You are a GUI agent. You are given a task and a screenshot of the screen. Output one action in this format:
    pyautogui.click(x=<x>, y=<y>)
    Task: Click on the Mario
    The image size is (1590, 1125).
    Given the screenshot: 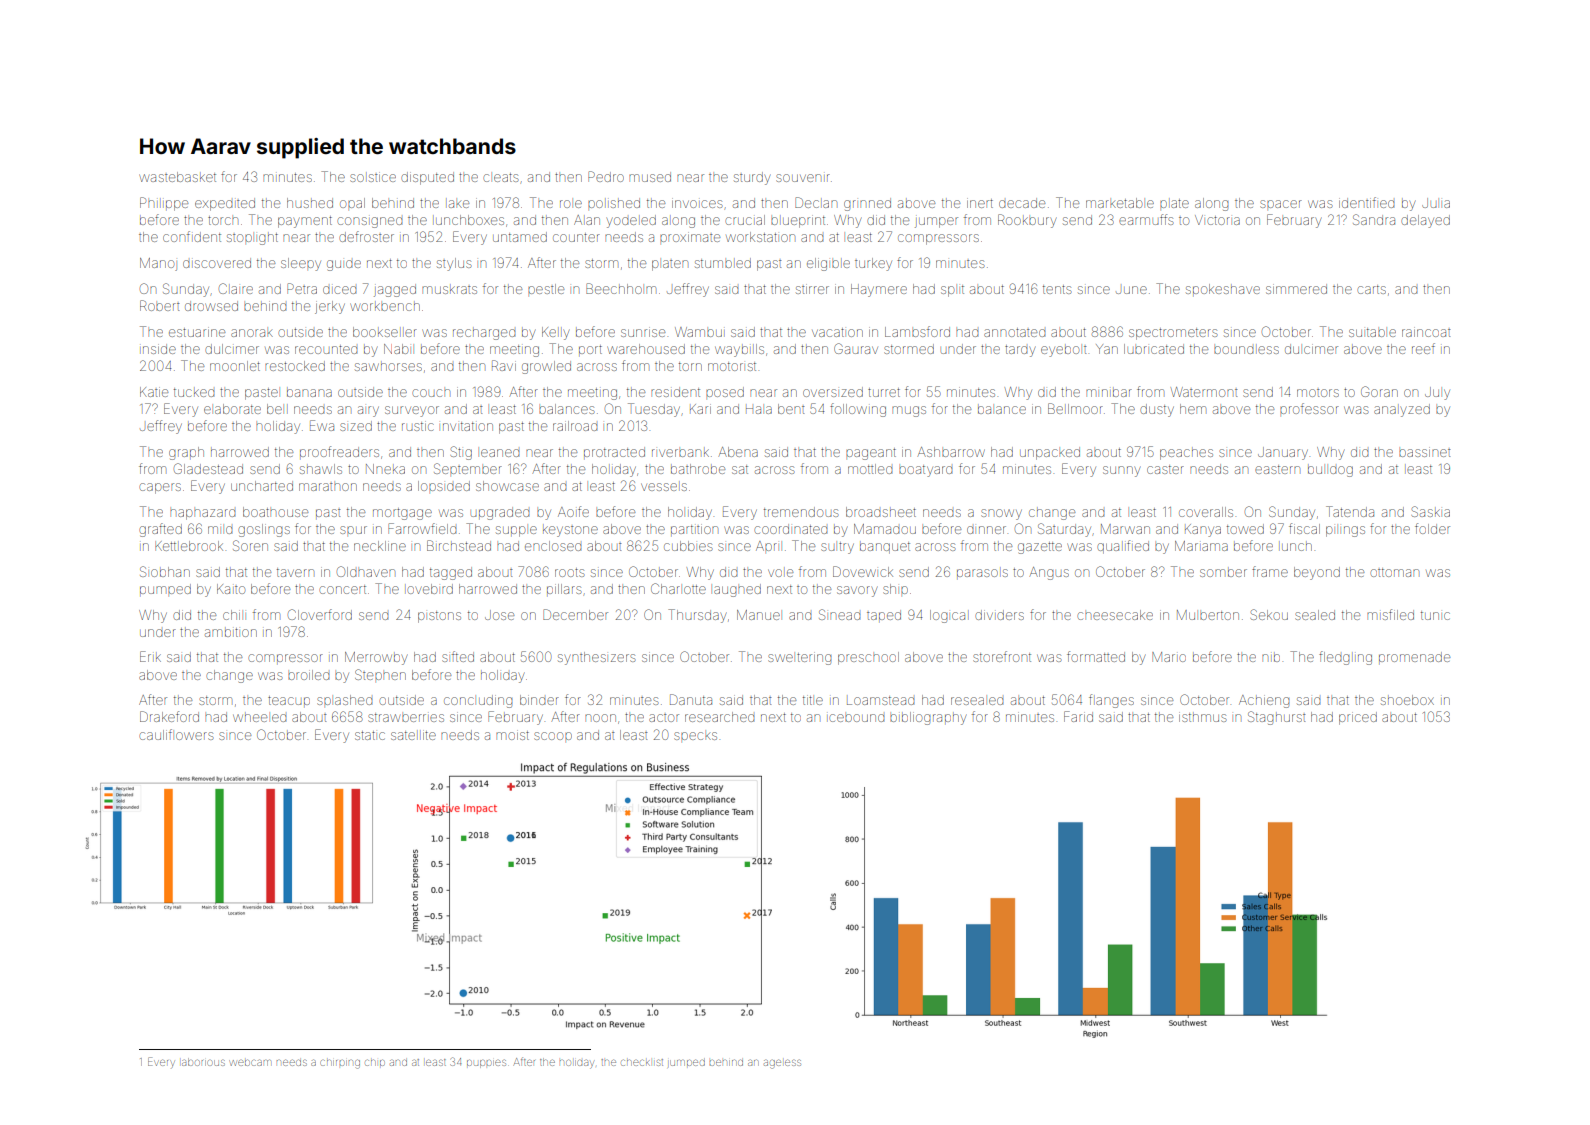 What is the action you would take?
    pyautogui.click(x=1169, y=657)
